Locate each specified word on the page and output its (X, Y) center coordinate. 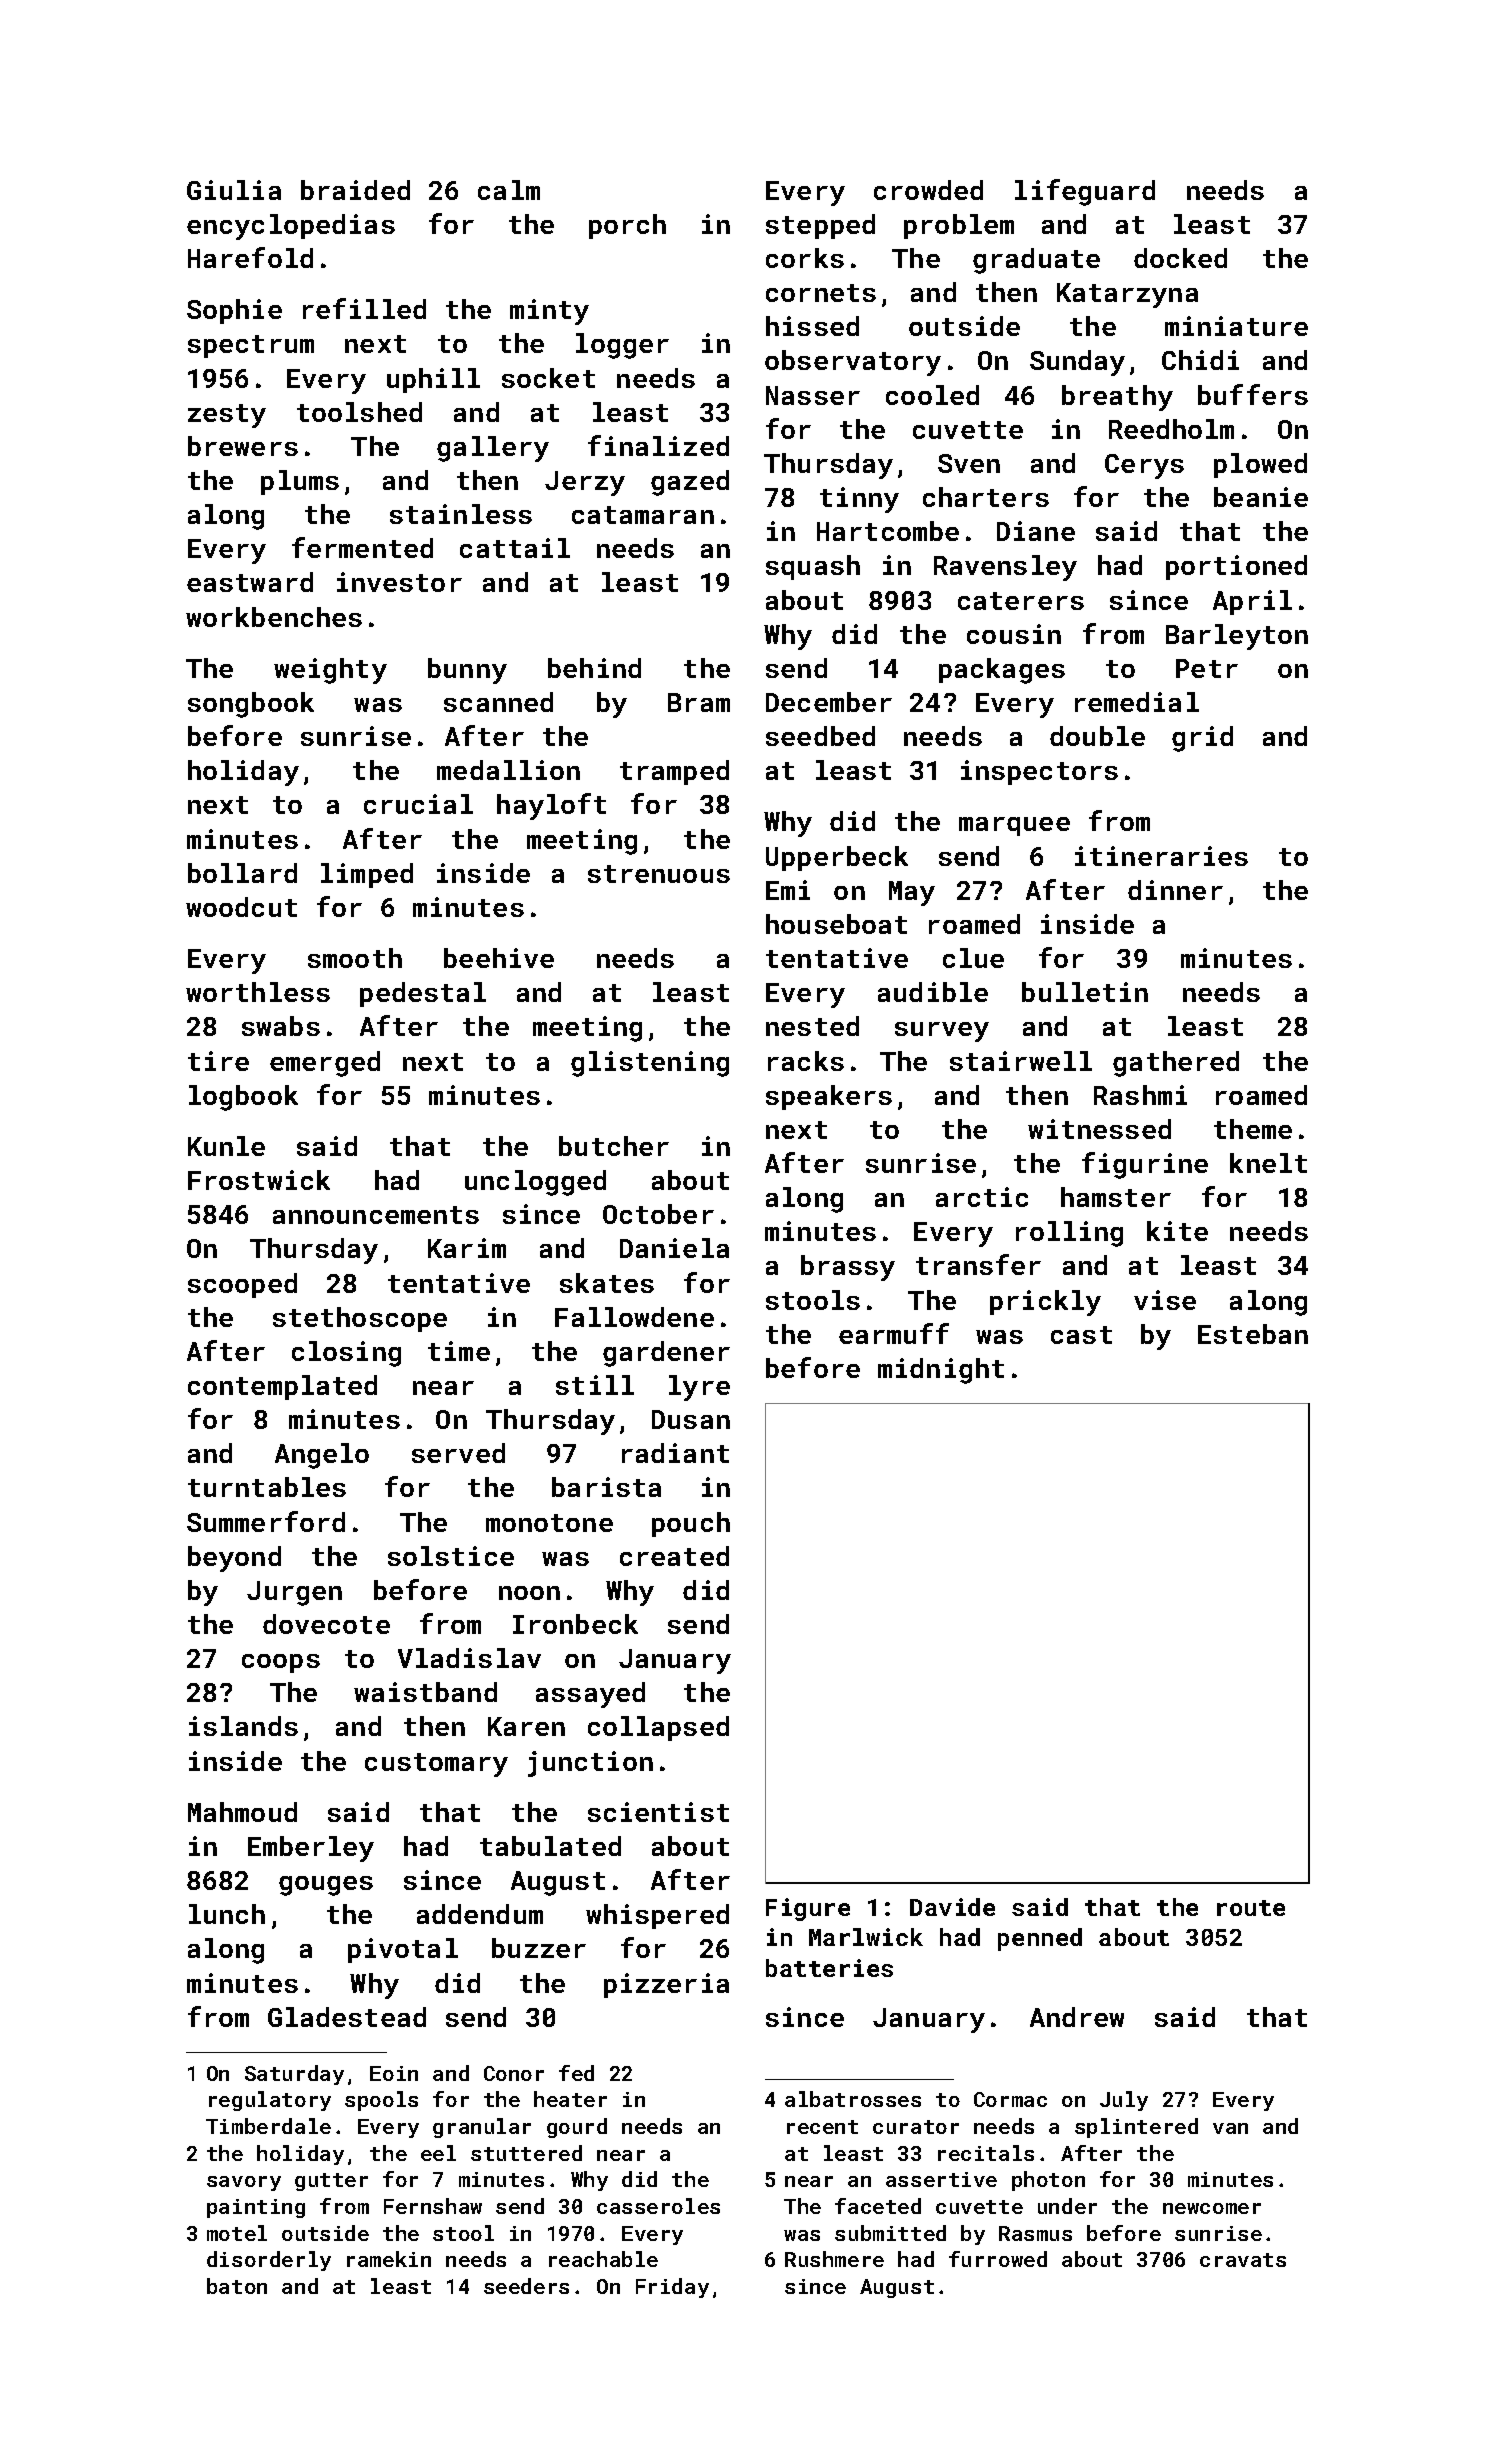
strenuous (659, 874)
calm (509, 190)
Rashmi (1140, 1095)
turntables (267, 1487)
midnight (941, 1371)
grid (1202, 739)
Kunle (226, 1146)
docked (1180, 258)
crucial (418, 804)
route (1251, 1908)
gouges (326, 1886)
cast (1081, 1335)
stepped (820, 226)
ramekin (389, 2259)
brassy (848, 1268)
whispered (657, 1916)
